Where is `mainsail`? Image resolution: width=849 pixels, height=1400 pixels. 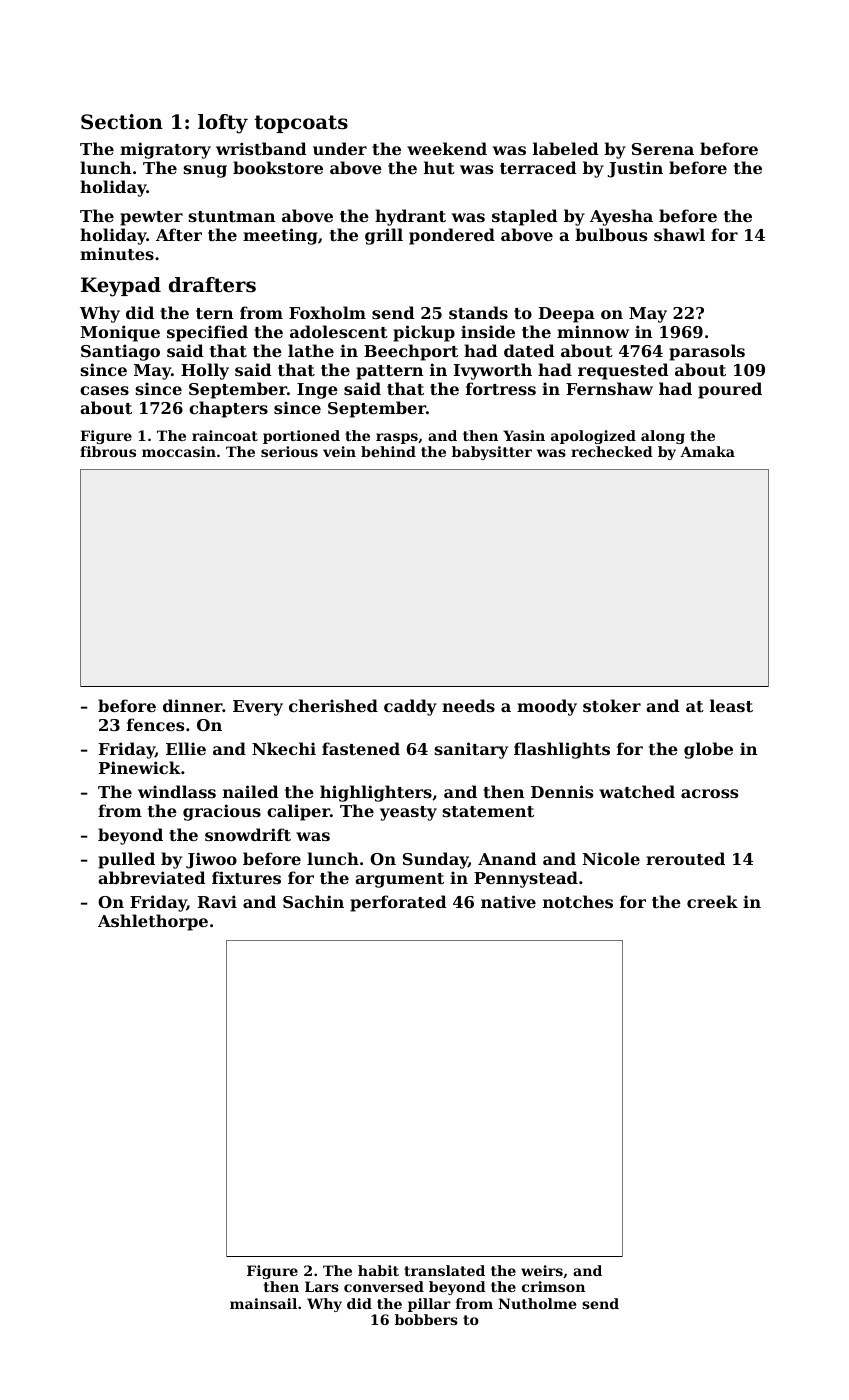 mainsail is located at coordinates (263, 1303).
